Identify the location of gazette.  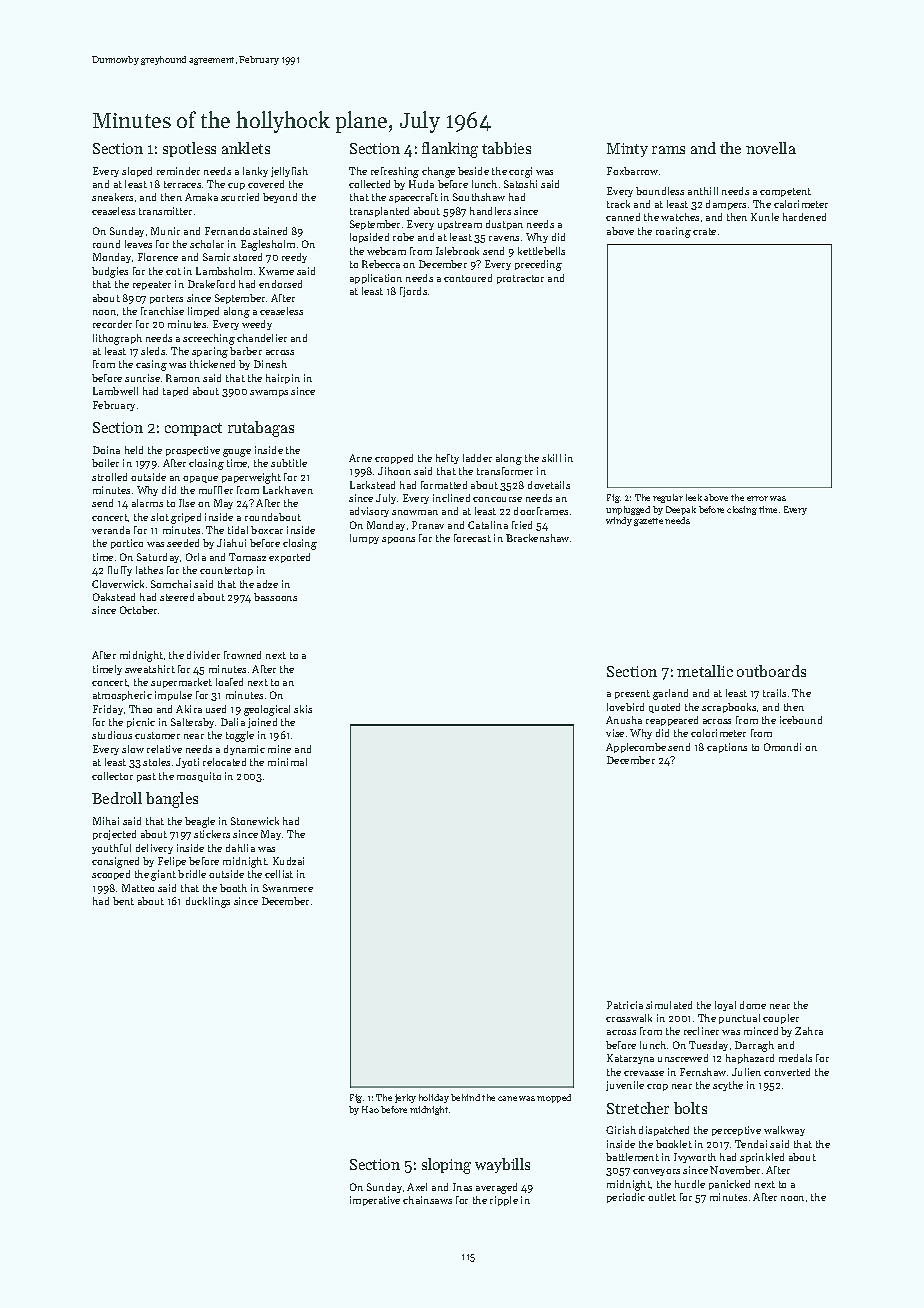
(648, 522).
